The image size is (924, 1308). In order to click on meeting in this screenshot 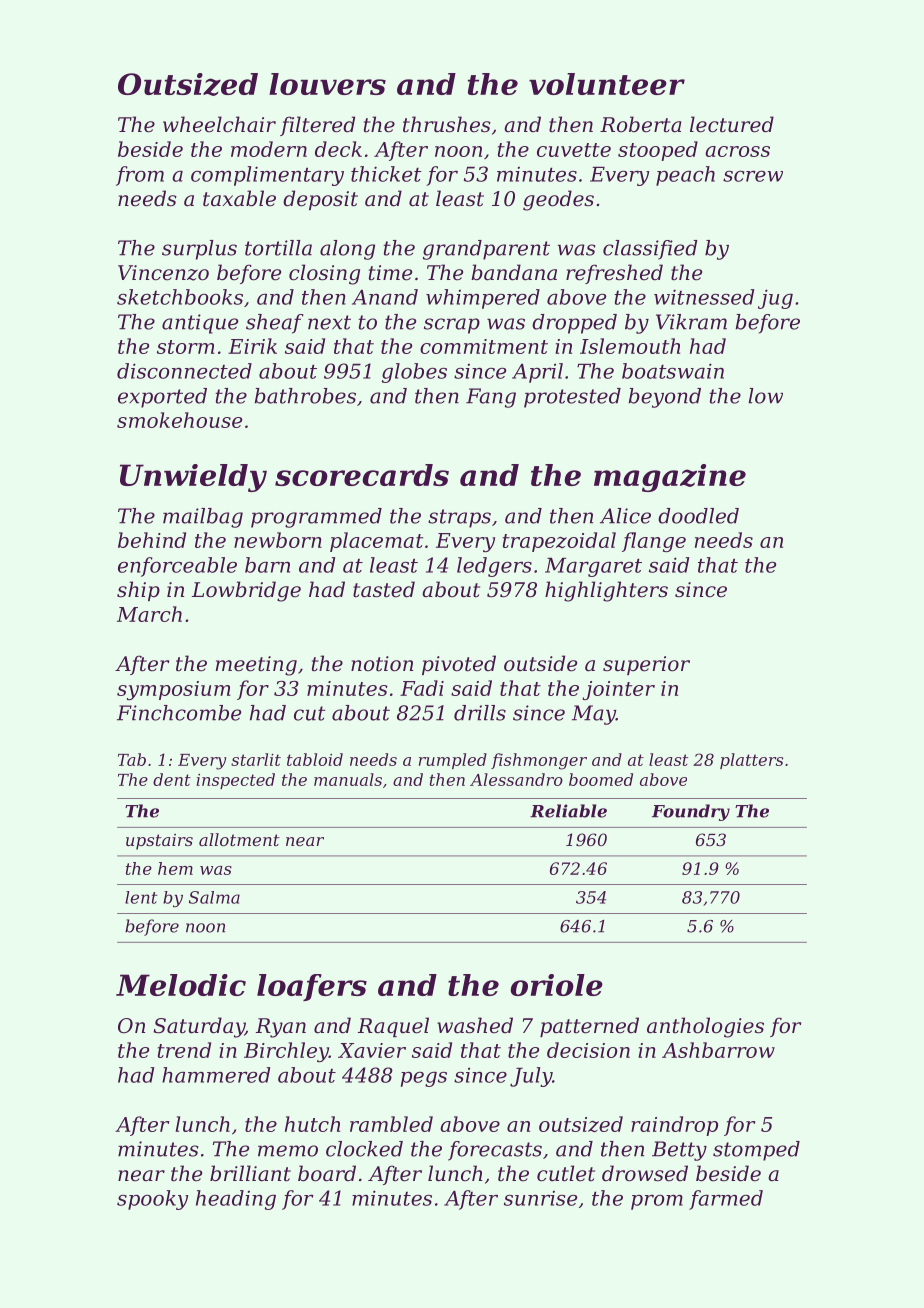, I will do `click(256, 666)`.
